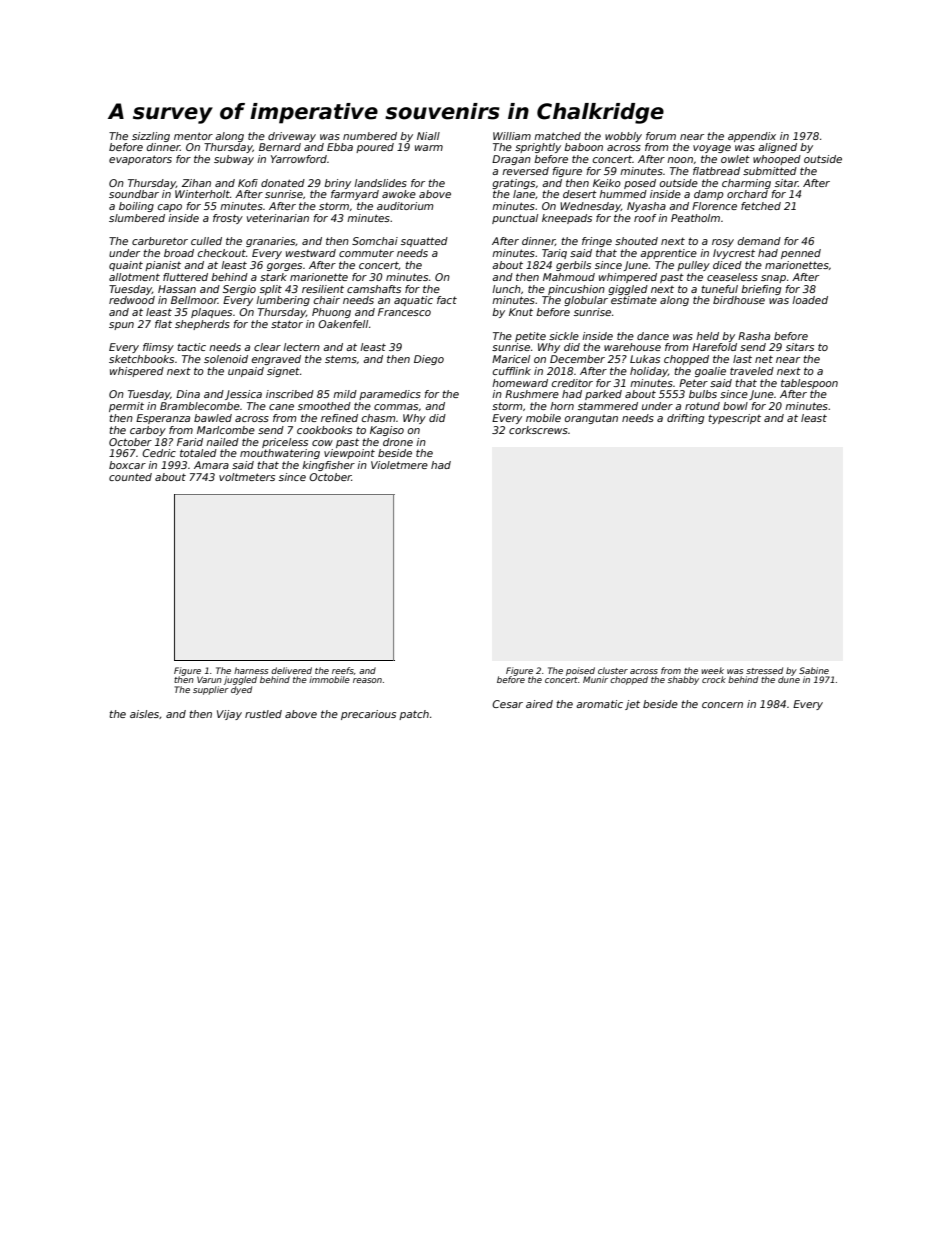 This page has height=1233, width=952. What do you see at coordinates (130, 477) in the page?
I see `counted` at bounding box center [130, 477].
